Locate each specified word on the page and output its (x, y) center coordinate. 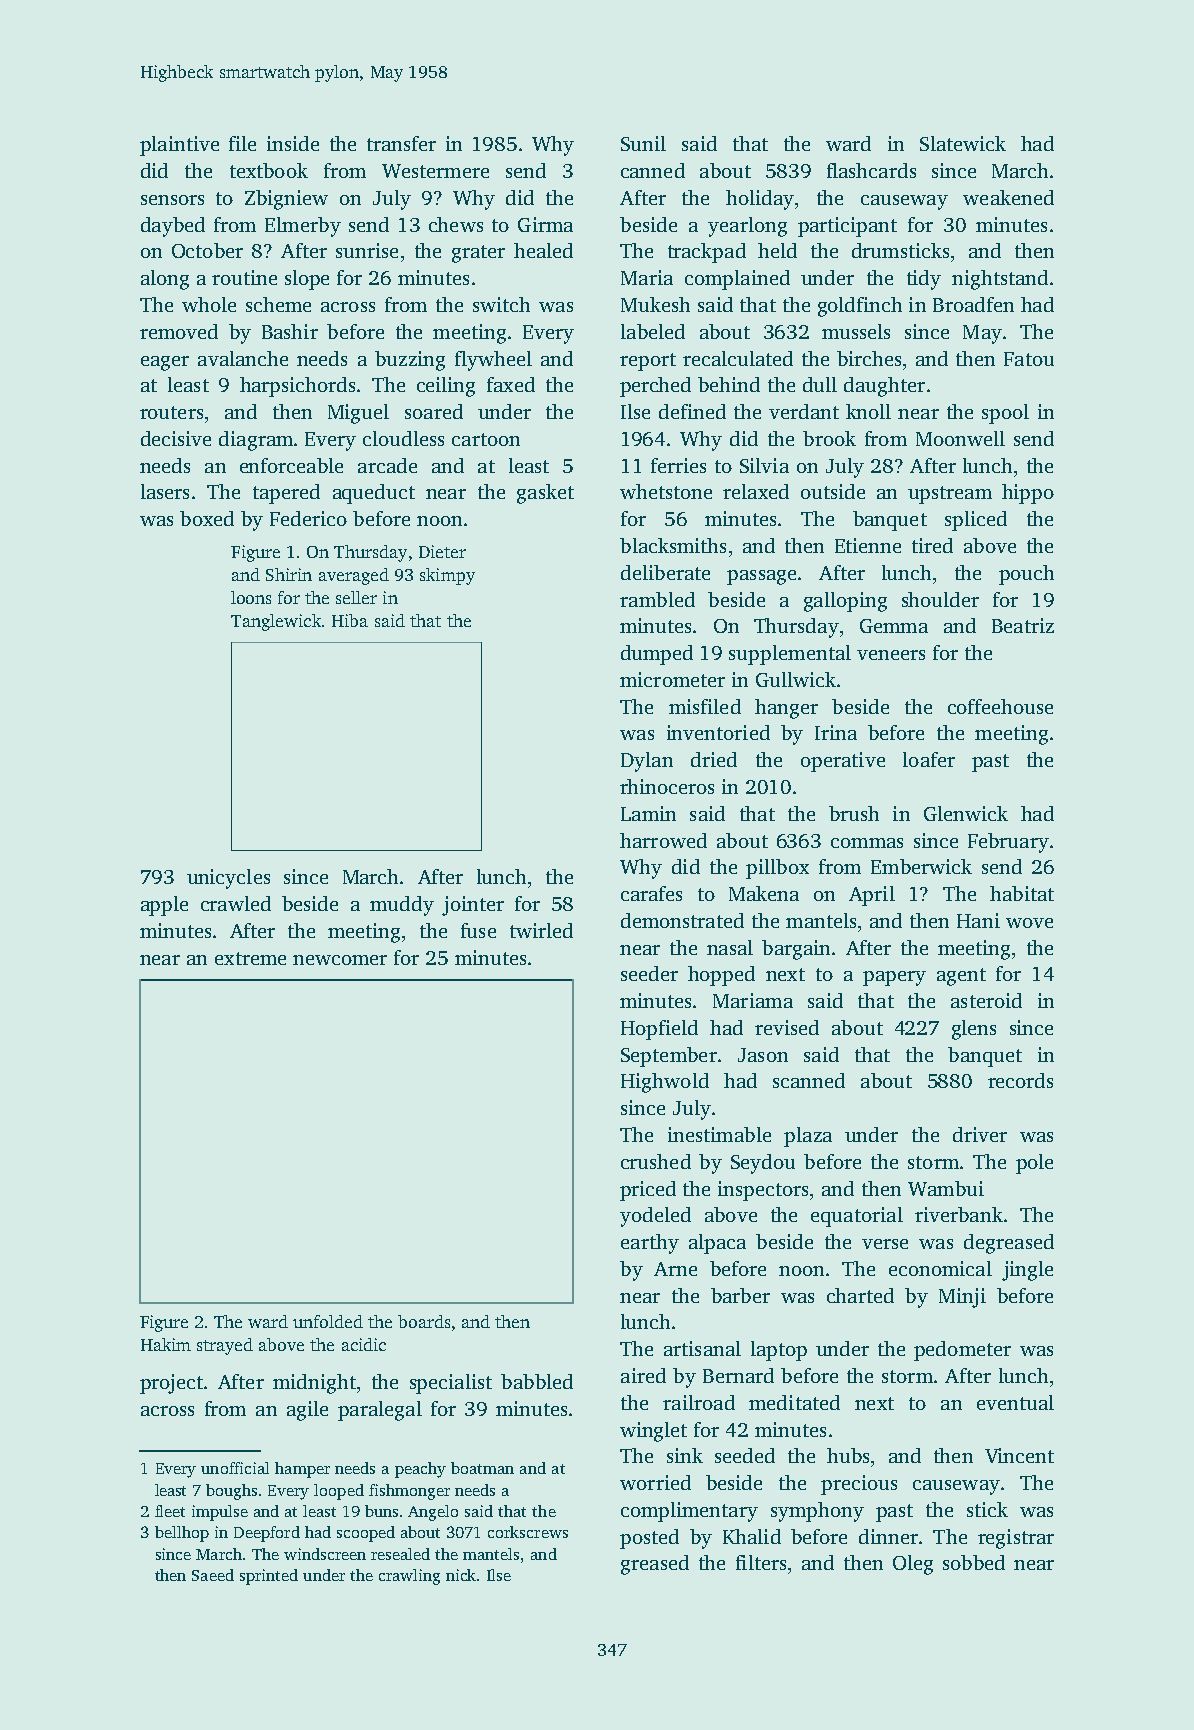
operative (843, 762)
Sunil (643, 143)
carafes (651, 893)
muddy (402, 906)
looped (339, 1492)
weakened (1008, 197)
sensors (172, 200)
